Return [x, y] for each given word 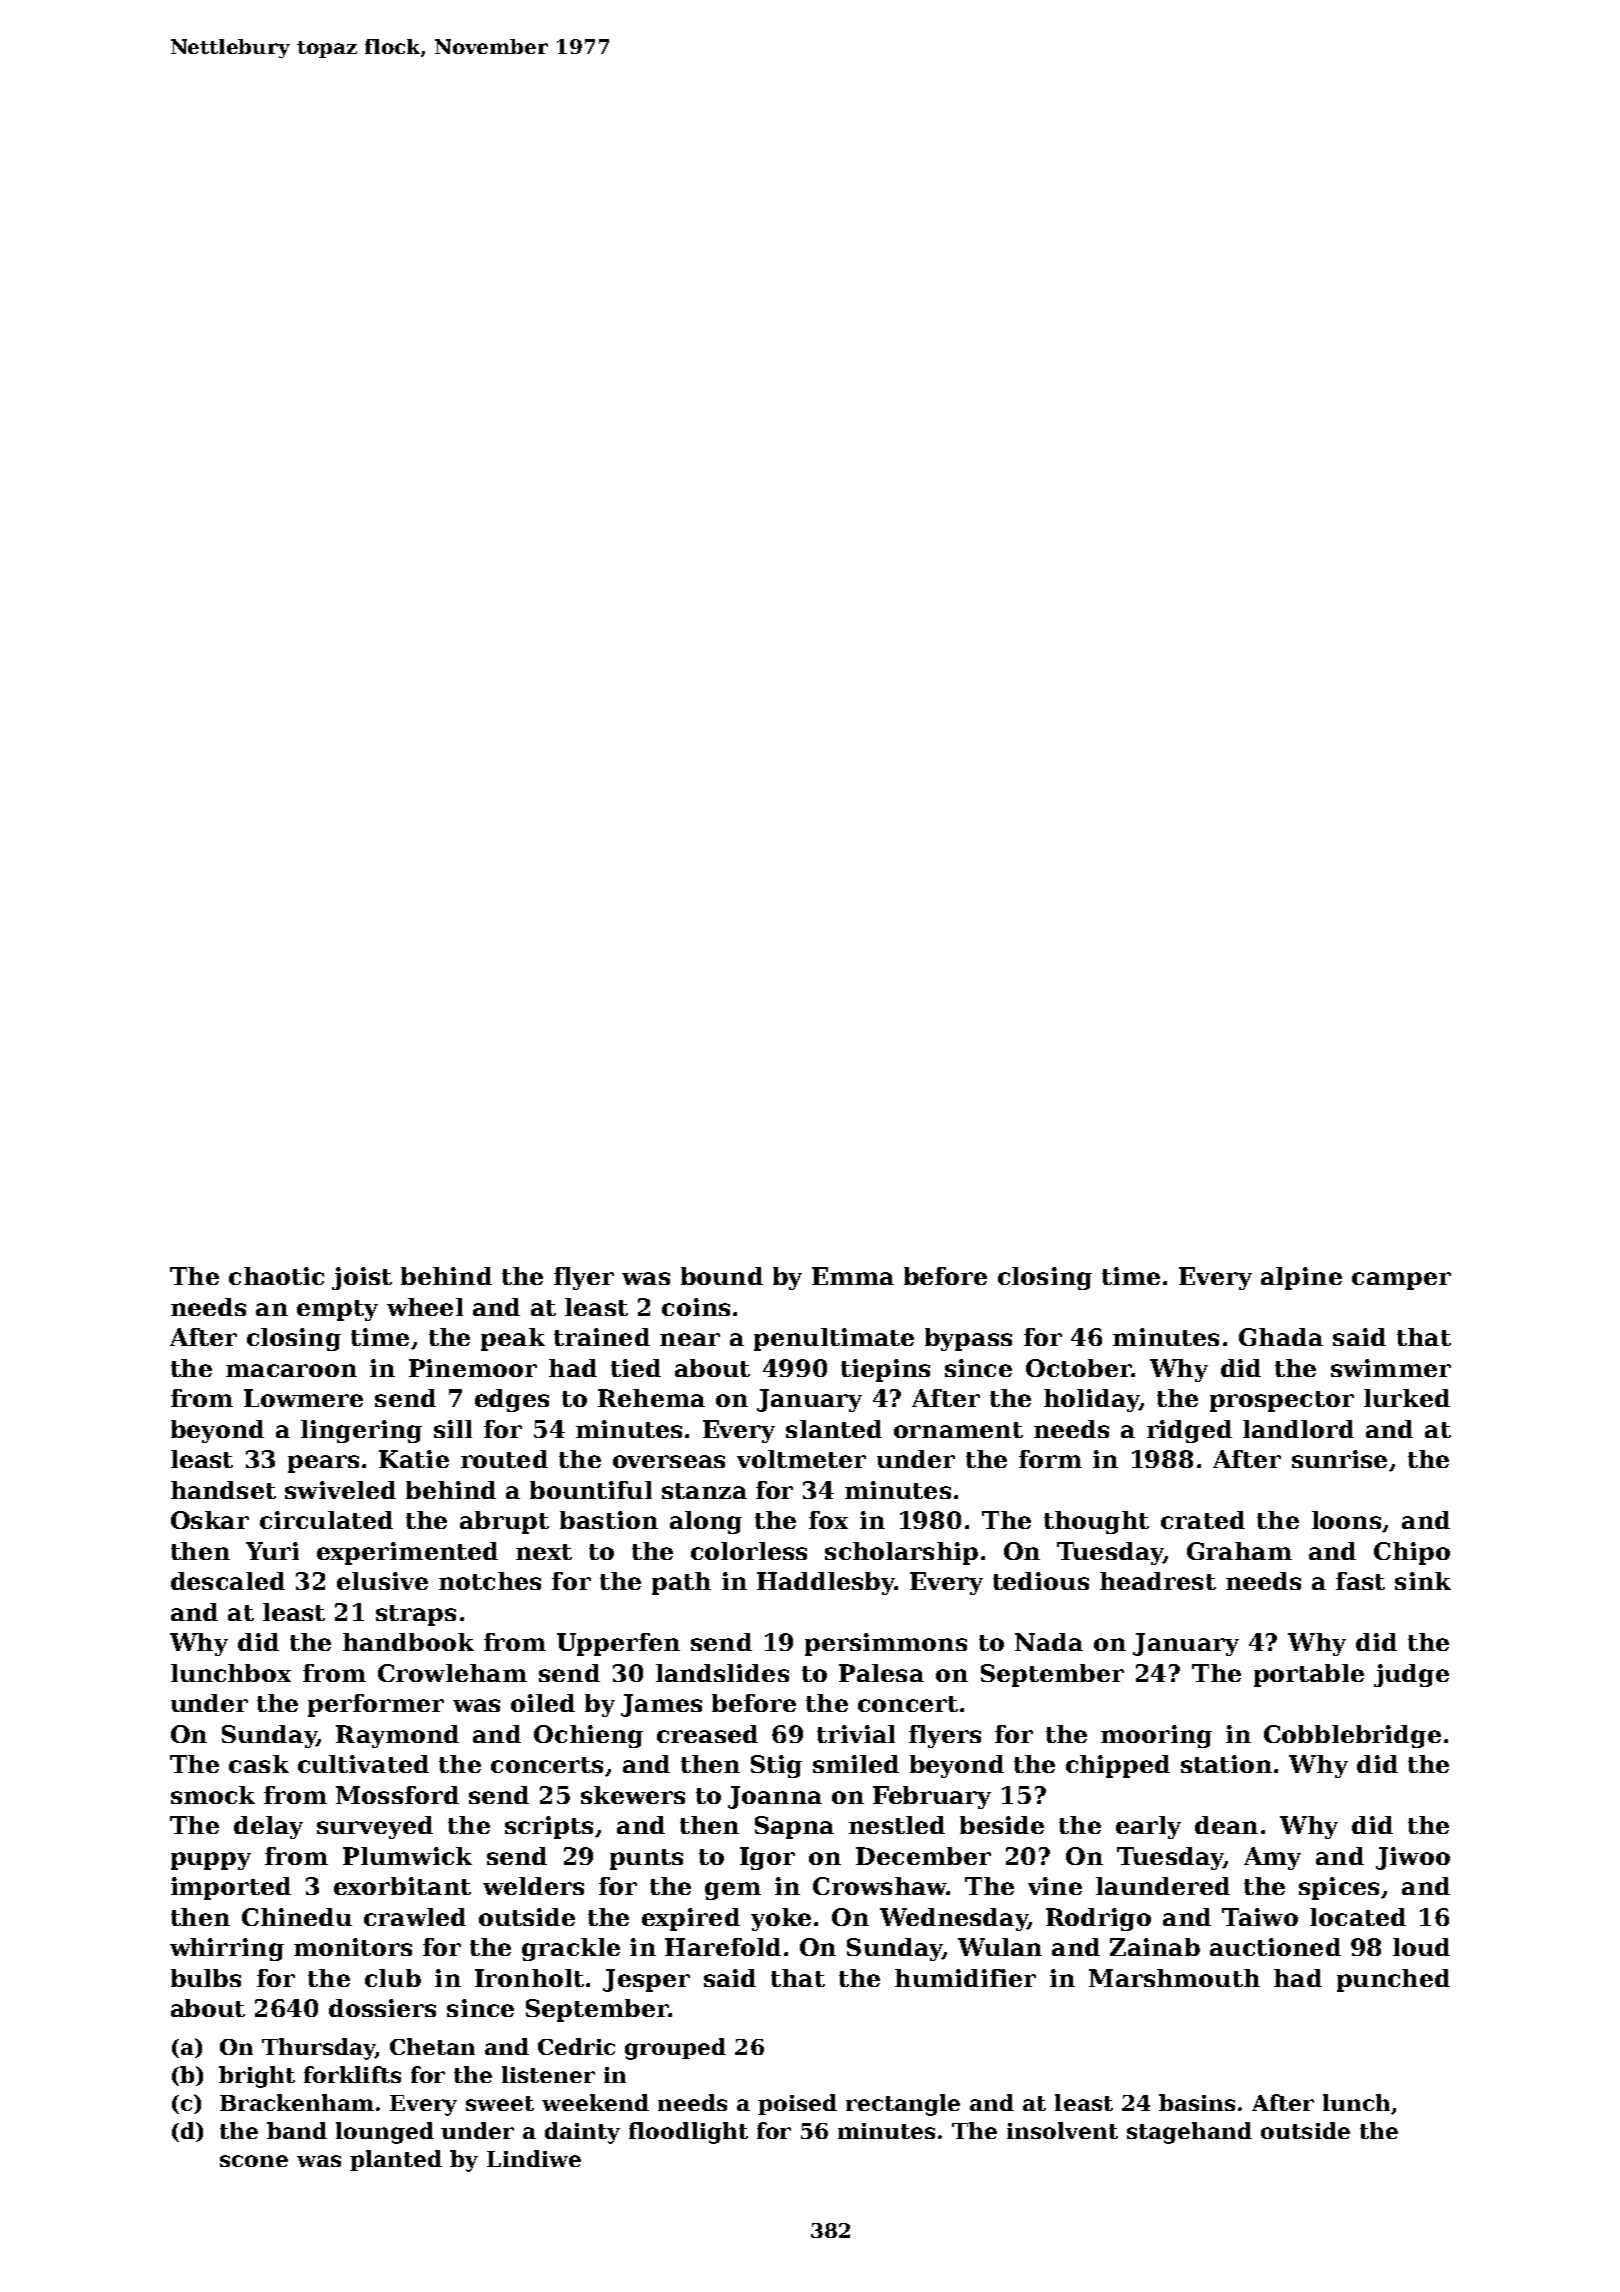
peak [513, 1339]
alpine [1301, 1278]
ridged [1189, 1431]
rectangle [903, 2105]
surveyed [375, 1827]
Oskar [210, 1520]
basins [1197, 2102]
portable [1309, 1675]
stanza [704, 1491]
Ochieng [588, 1736]
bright [257, 2077]
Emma [853, 1276]
